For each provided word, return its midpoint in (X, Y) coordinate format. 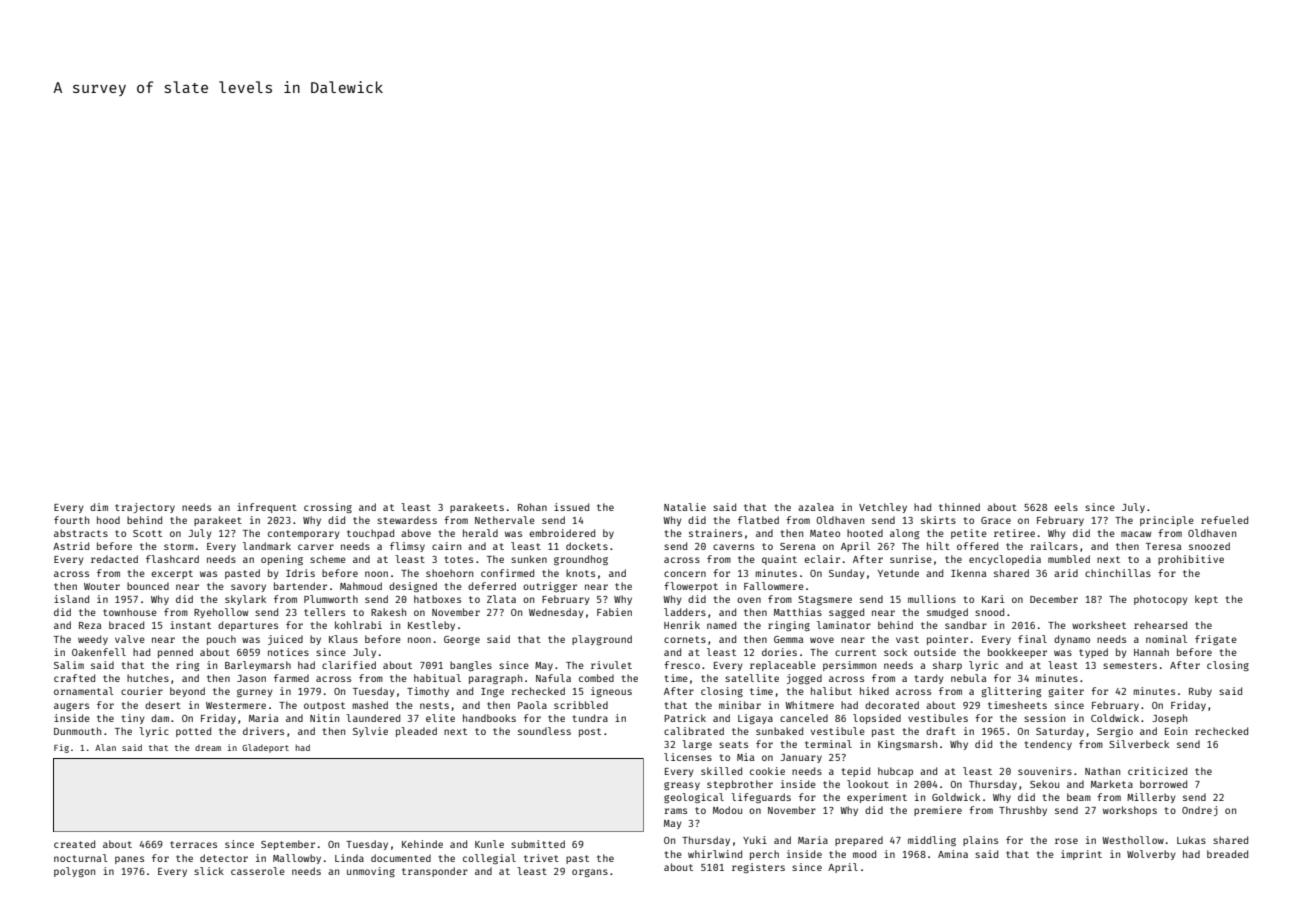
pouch (221, 640)
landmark (267, 546)
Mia (745, 757)
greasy (682, 786)
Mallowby (297, 859)
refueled (1224, 520)
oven (749, 600)
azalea (816, 507)
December (1054, 599)
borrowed (1163, 784)
